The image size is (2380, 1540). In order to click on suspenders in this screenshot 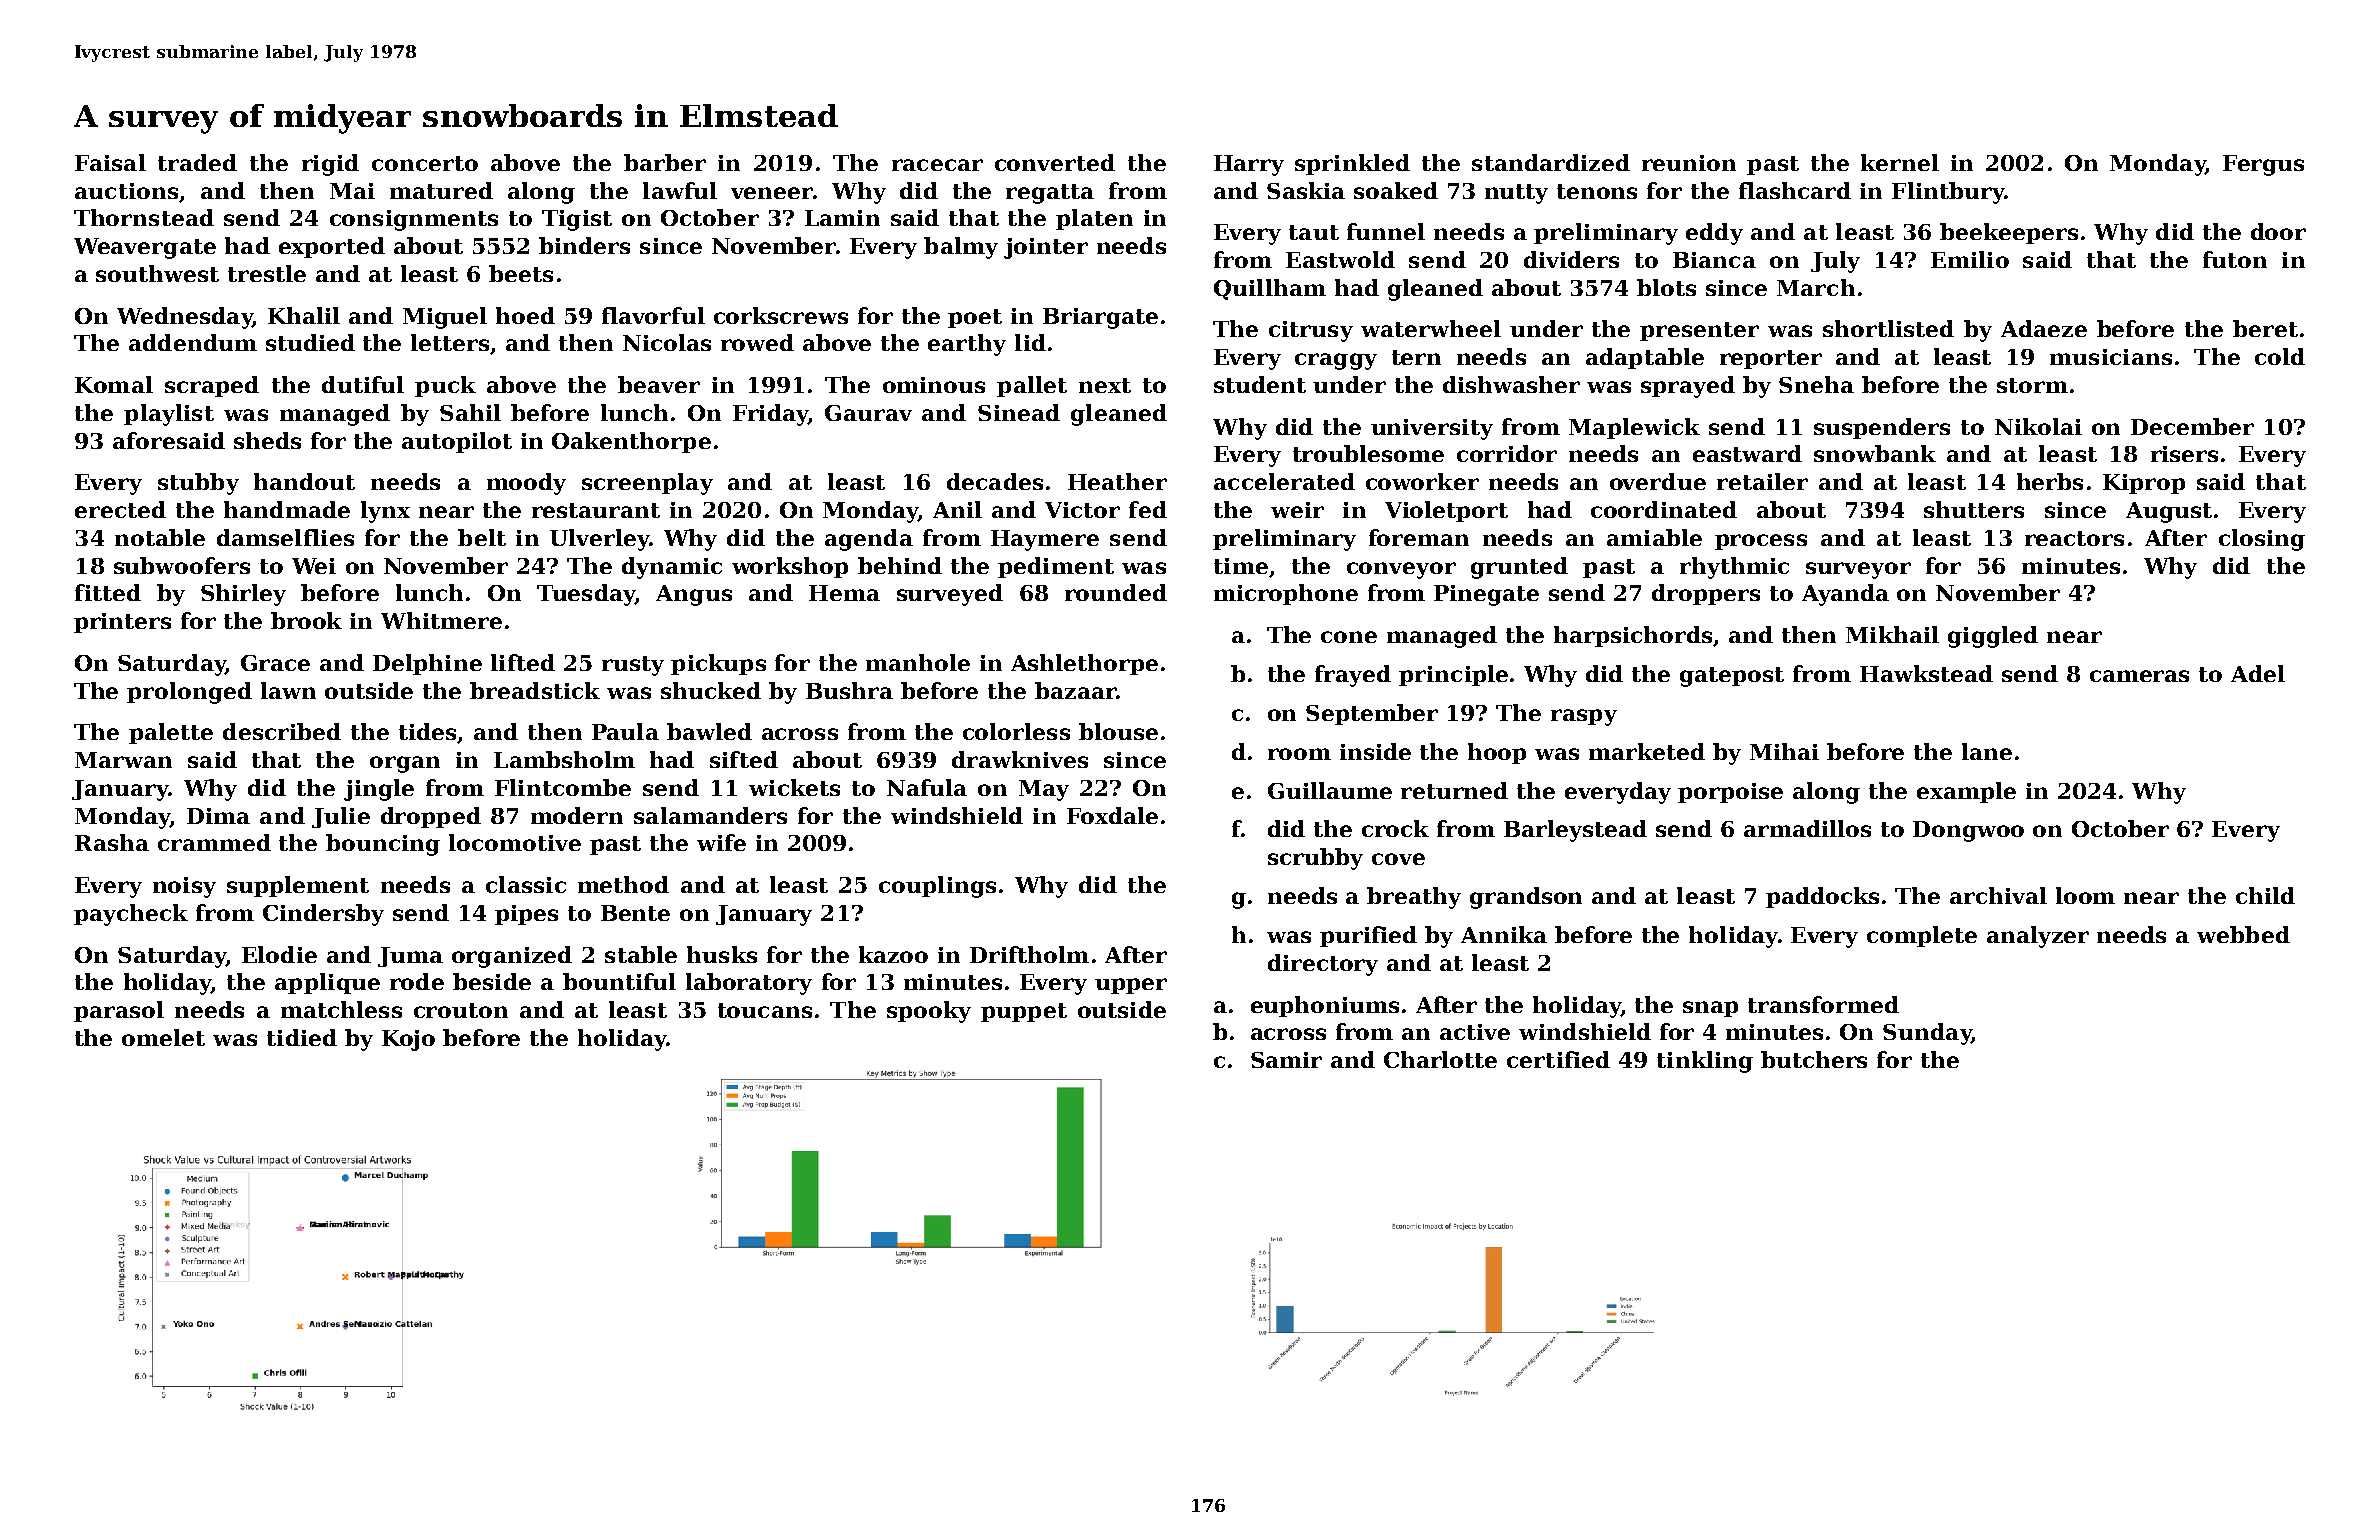, I will do `click(1882, 428)`.
